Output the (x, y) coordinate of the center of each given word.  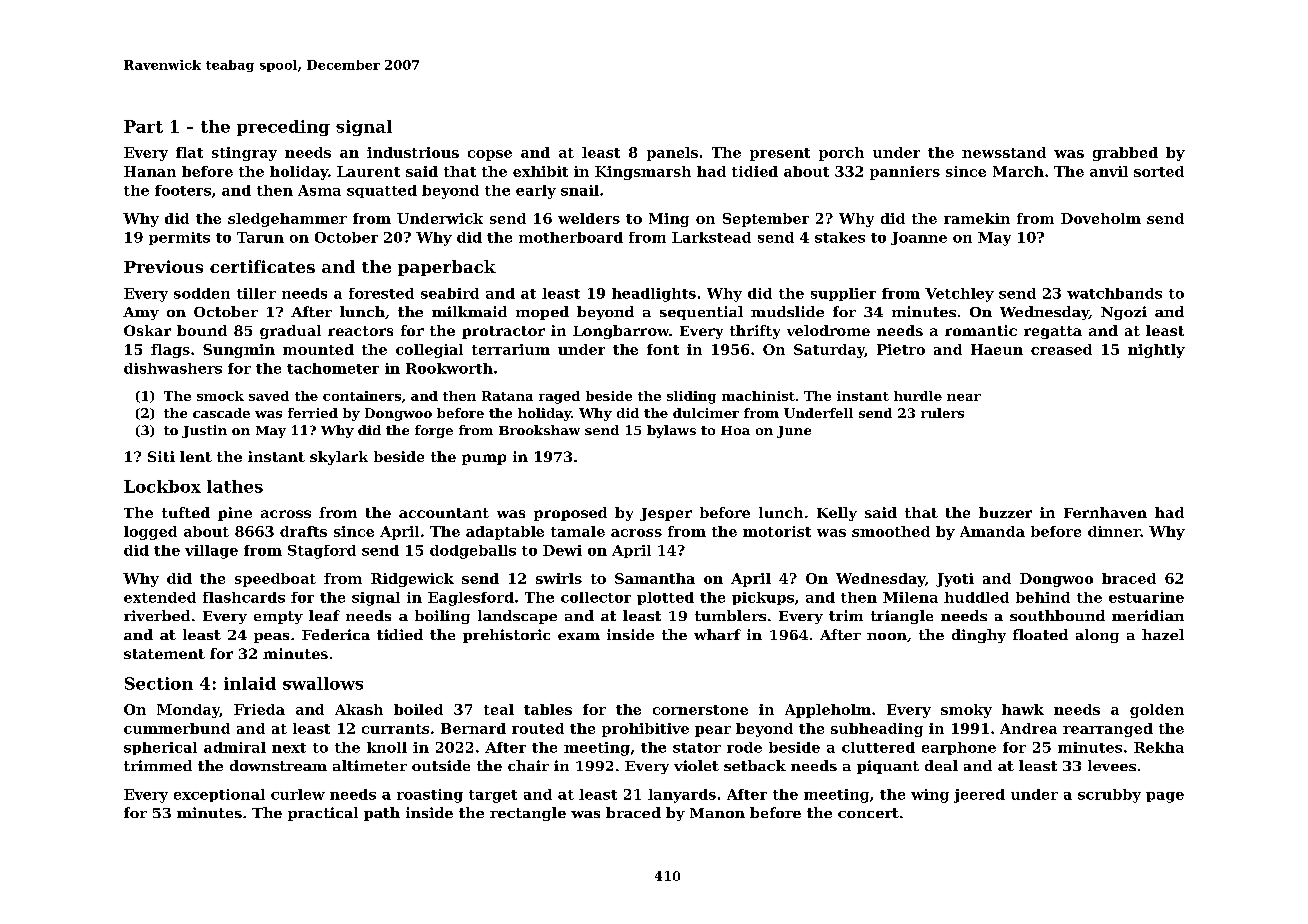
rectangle (528, 814)
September (766, 220)
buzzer (1005, 512)
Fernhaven (1105, 512)
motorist (777, 531)
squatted (382, 191)
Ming (669, 220)
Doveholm (1101, 218)
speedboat (275, 580)
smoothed (891, 531)
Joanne (919, 238)
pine (235, 514)
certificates (262, 266)
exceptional (219, 795)
